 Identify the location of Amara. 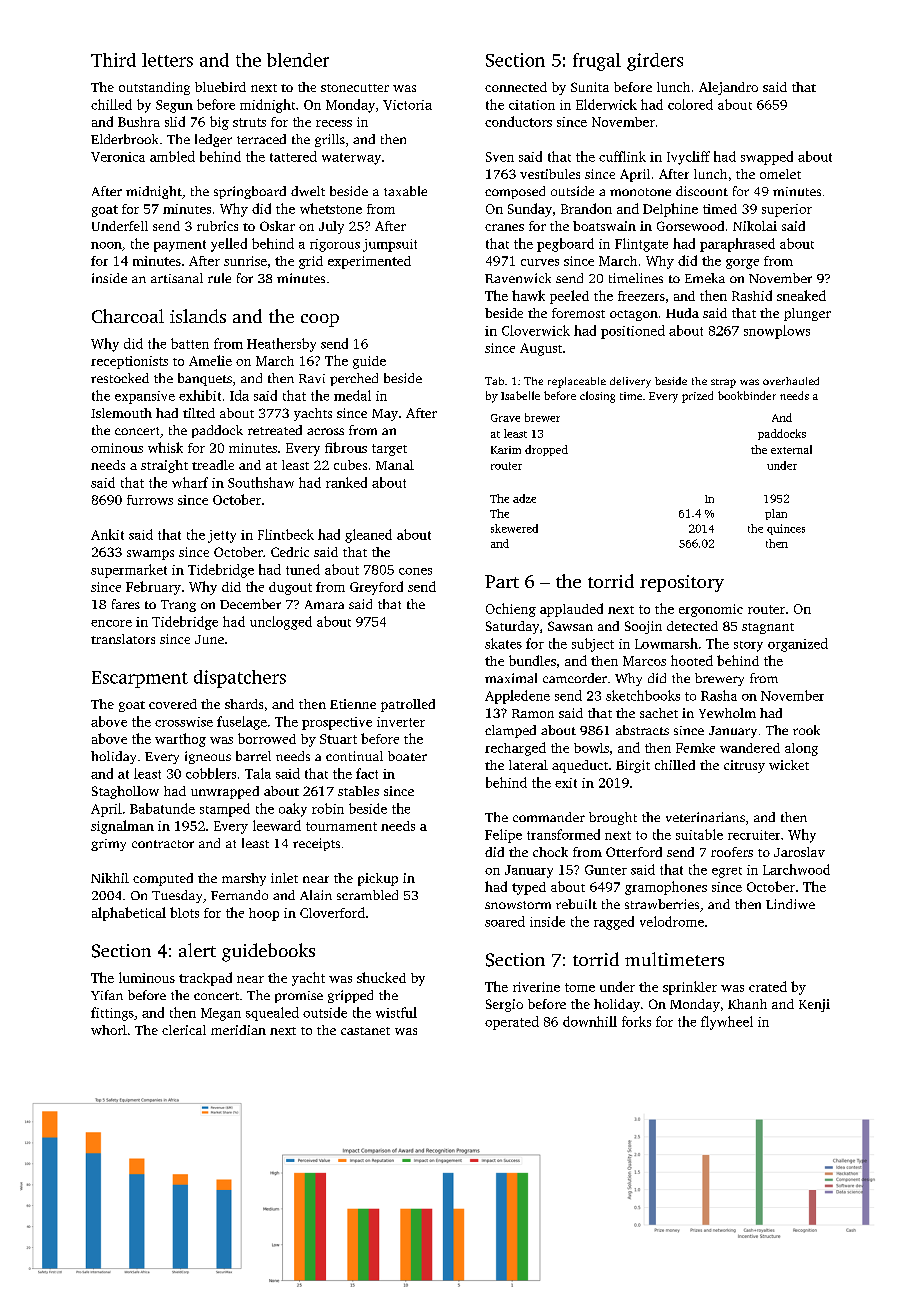
(324, 604).
